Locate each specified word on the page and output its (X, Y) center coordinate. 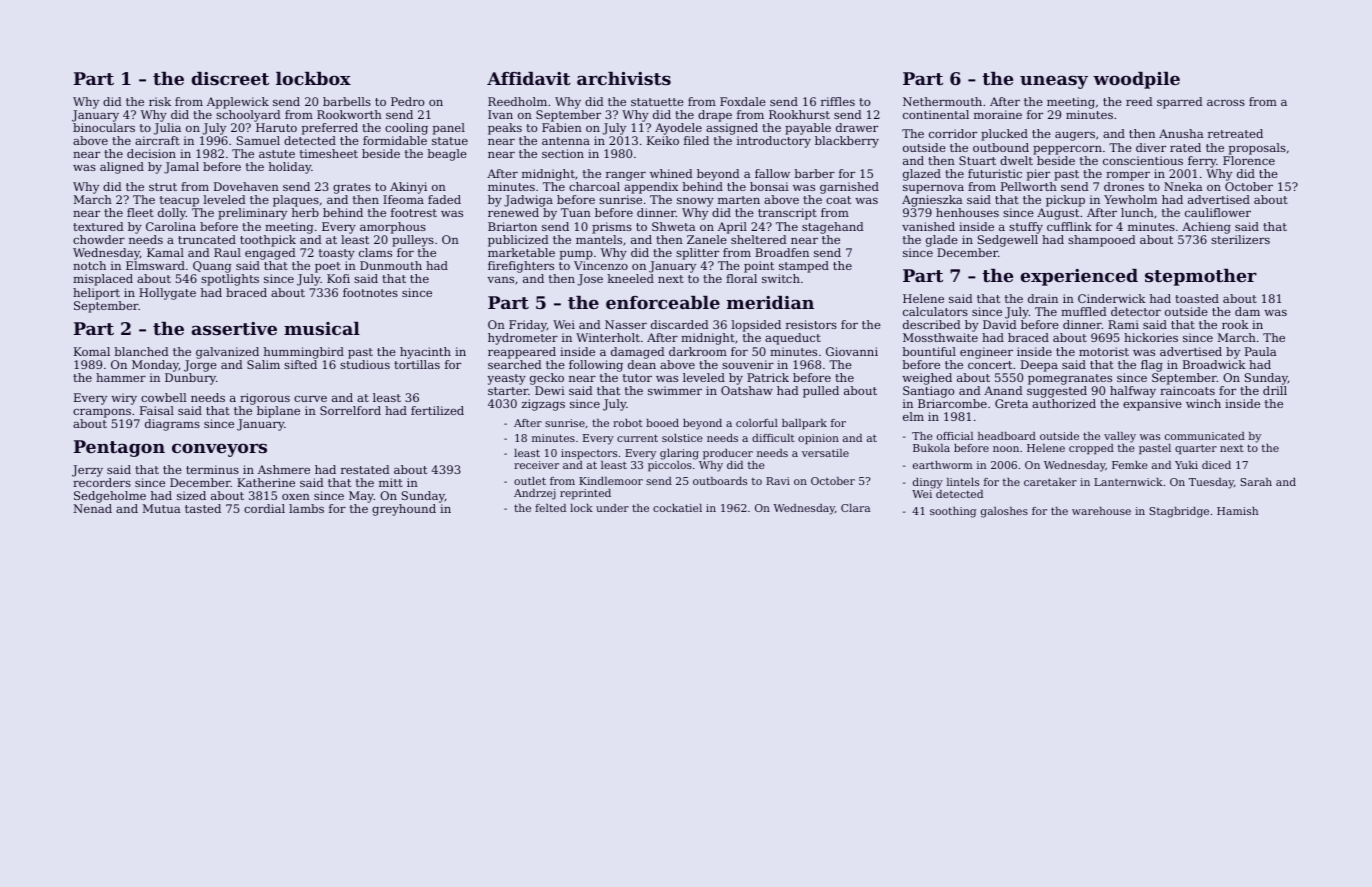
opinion (818, 439)
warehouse (1101, 511)
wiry (124, 399)
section (563, 153)
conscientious (1143, 160)
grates (352, 188)
